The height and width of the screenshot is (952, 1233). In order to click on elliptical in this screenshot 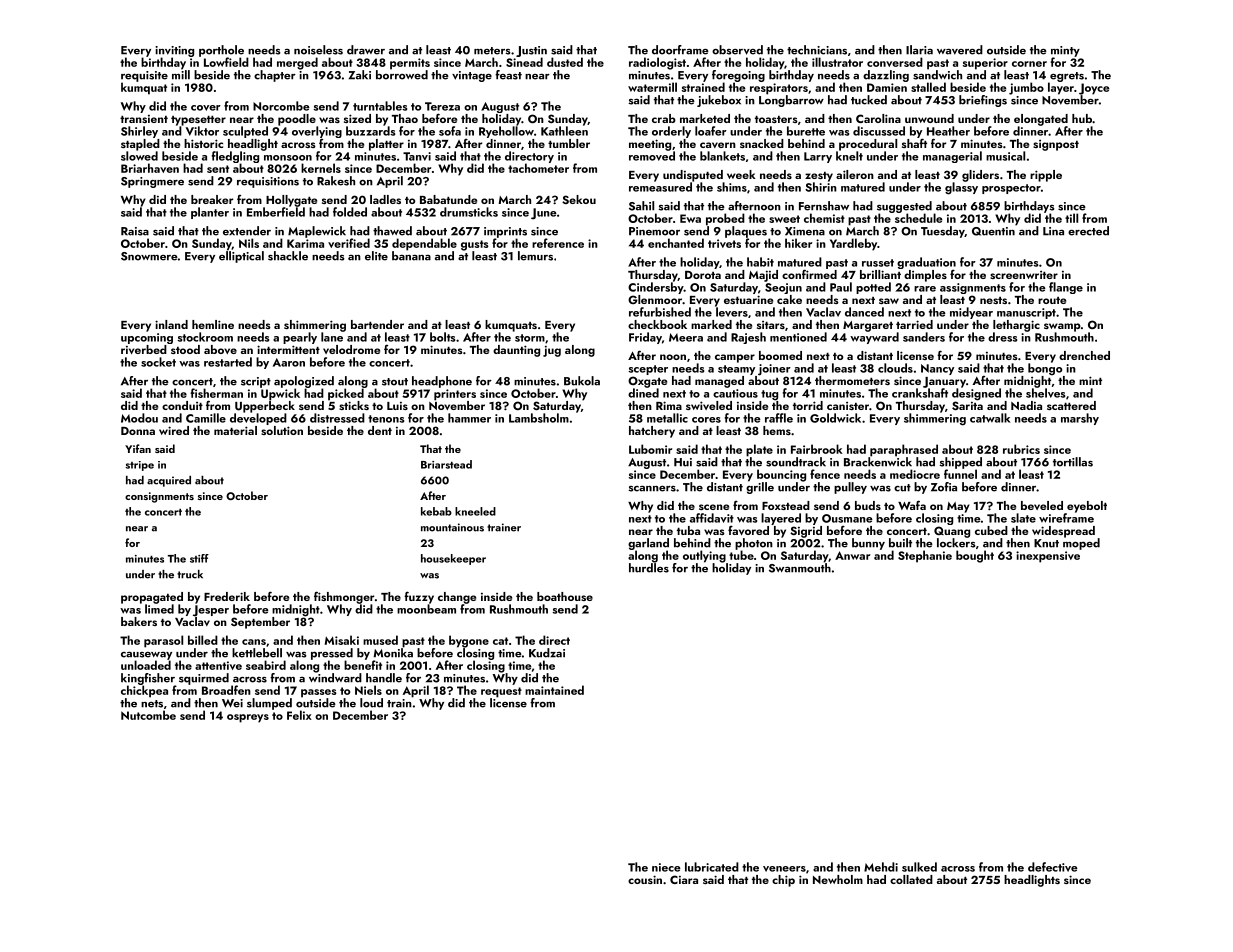, I will do `click(241, 257)`.
